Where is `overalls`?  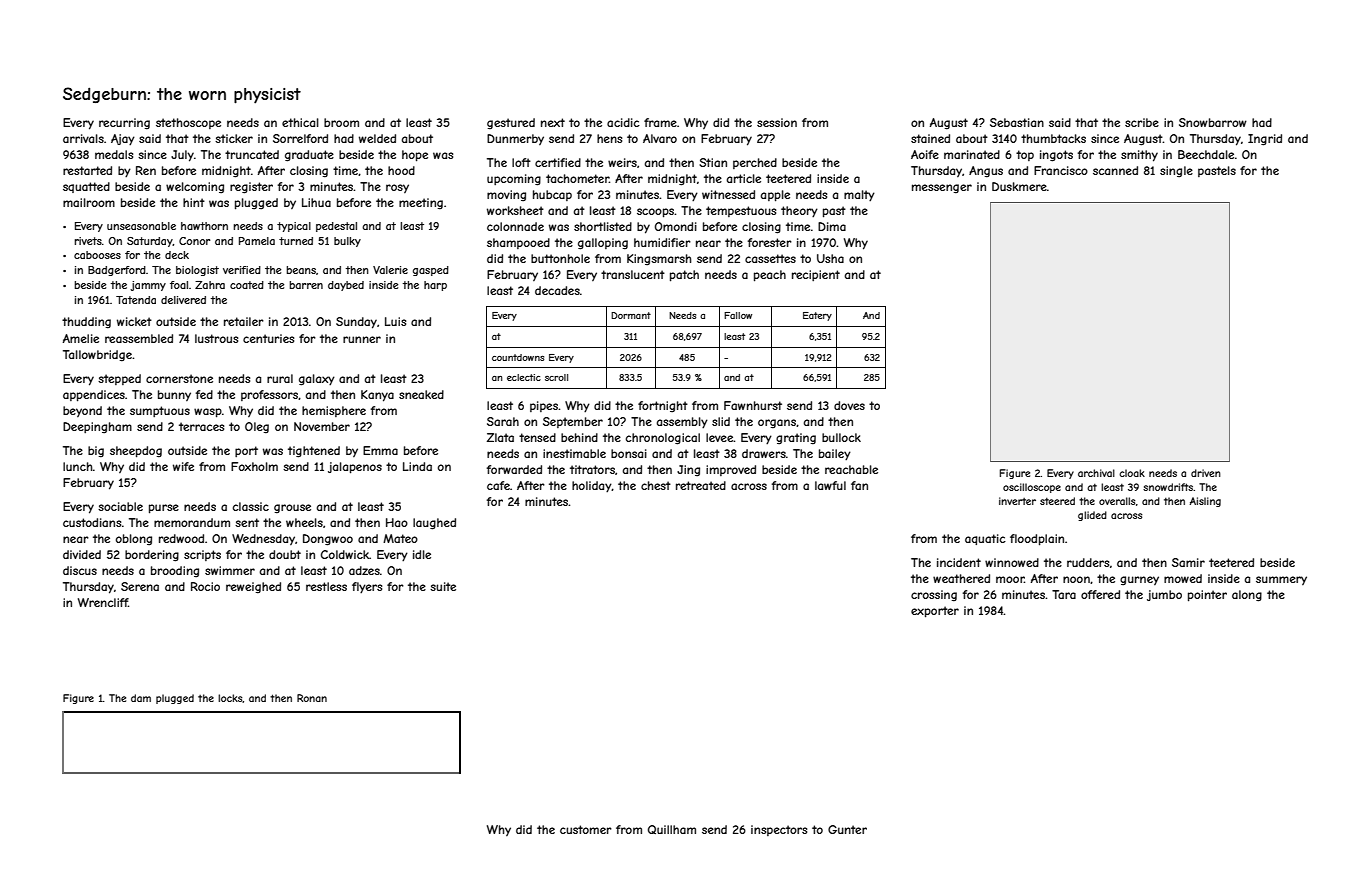
overalls is located at coordinates (1117, 501).
